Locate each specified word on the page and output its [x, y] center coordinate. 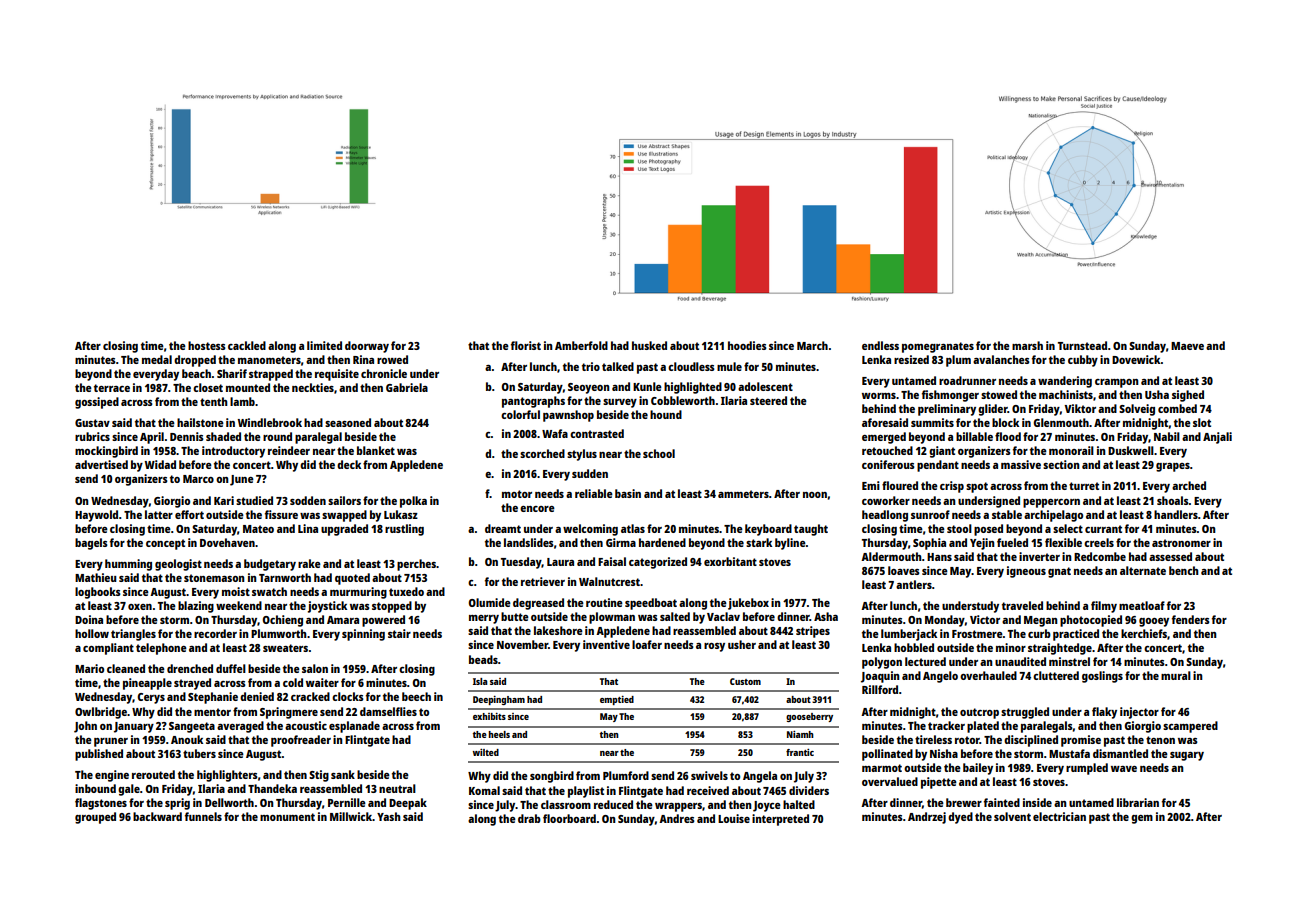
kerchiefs [1144, 633]
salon [315, 668]
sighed [1188, 396]
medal [157, 359]
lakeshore [558, 630]
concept [165, 544]
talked [618, 366]
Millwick [351, 816]
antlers [914, 584]
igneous [1026, 572]
